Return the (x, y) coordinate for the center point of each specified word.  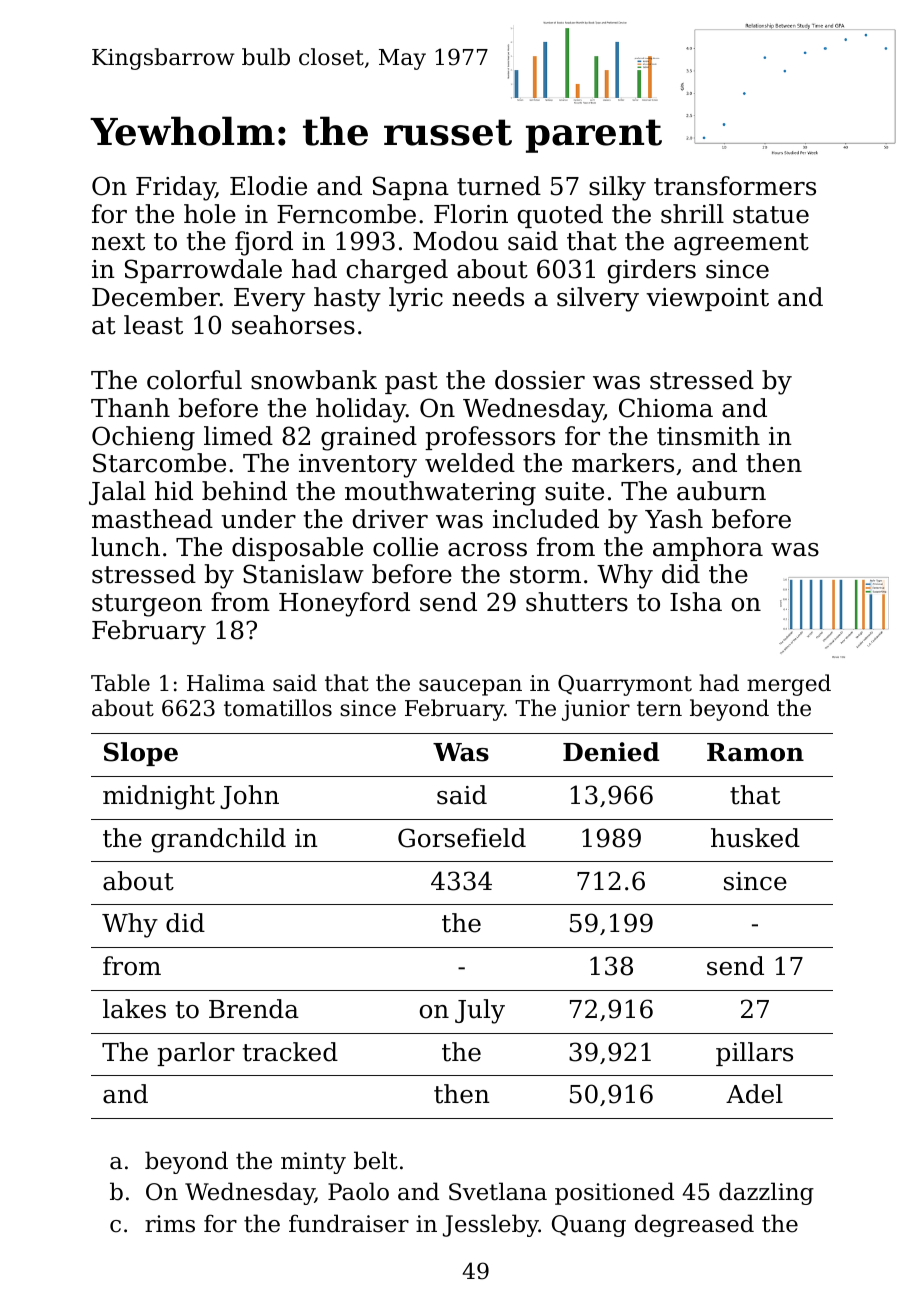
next (118, 242)
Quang (589, 1226)
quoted (560, 216)
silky (617, 188)
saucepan (470, 687)
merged (789, 685)
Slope (141, 754)
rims (170, 1224)
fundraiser (349, 1223)
